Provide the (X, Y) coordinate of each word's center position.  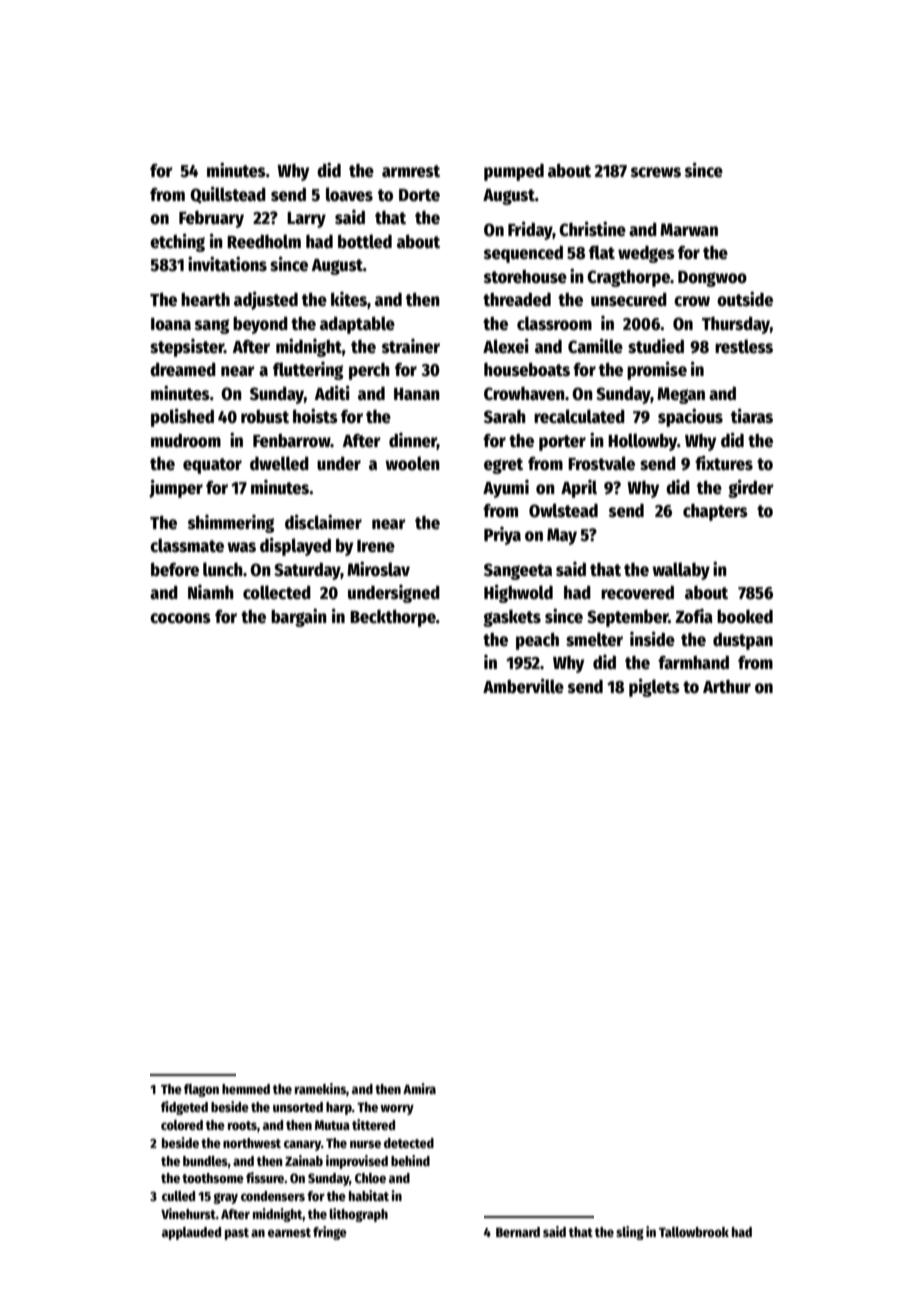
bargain (299, 617)
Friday (530, 230)
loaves (349, 194)
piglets (654, 687)
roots (242, 1125)
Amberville (523, 686)
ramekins (320, 1088)
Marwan (689, 230)
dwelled (279, 463)
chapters (715, 512)
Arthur (727, 687)
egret (503, 466)
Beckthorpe (393, 618)
